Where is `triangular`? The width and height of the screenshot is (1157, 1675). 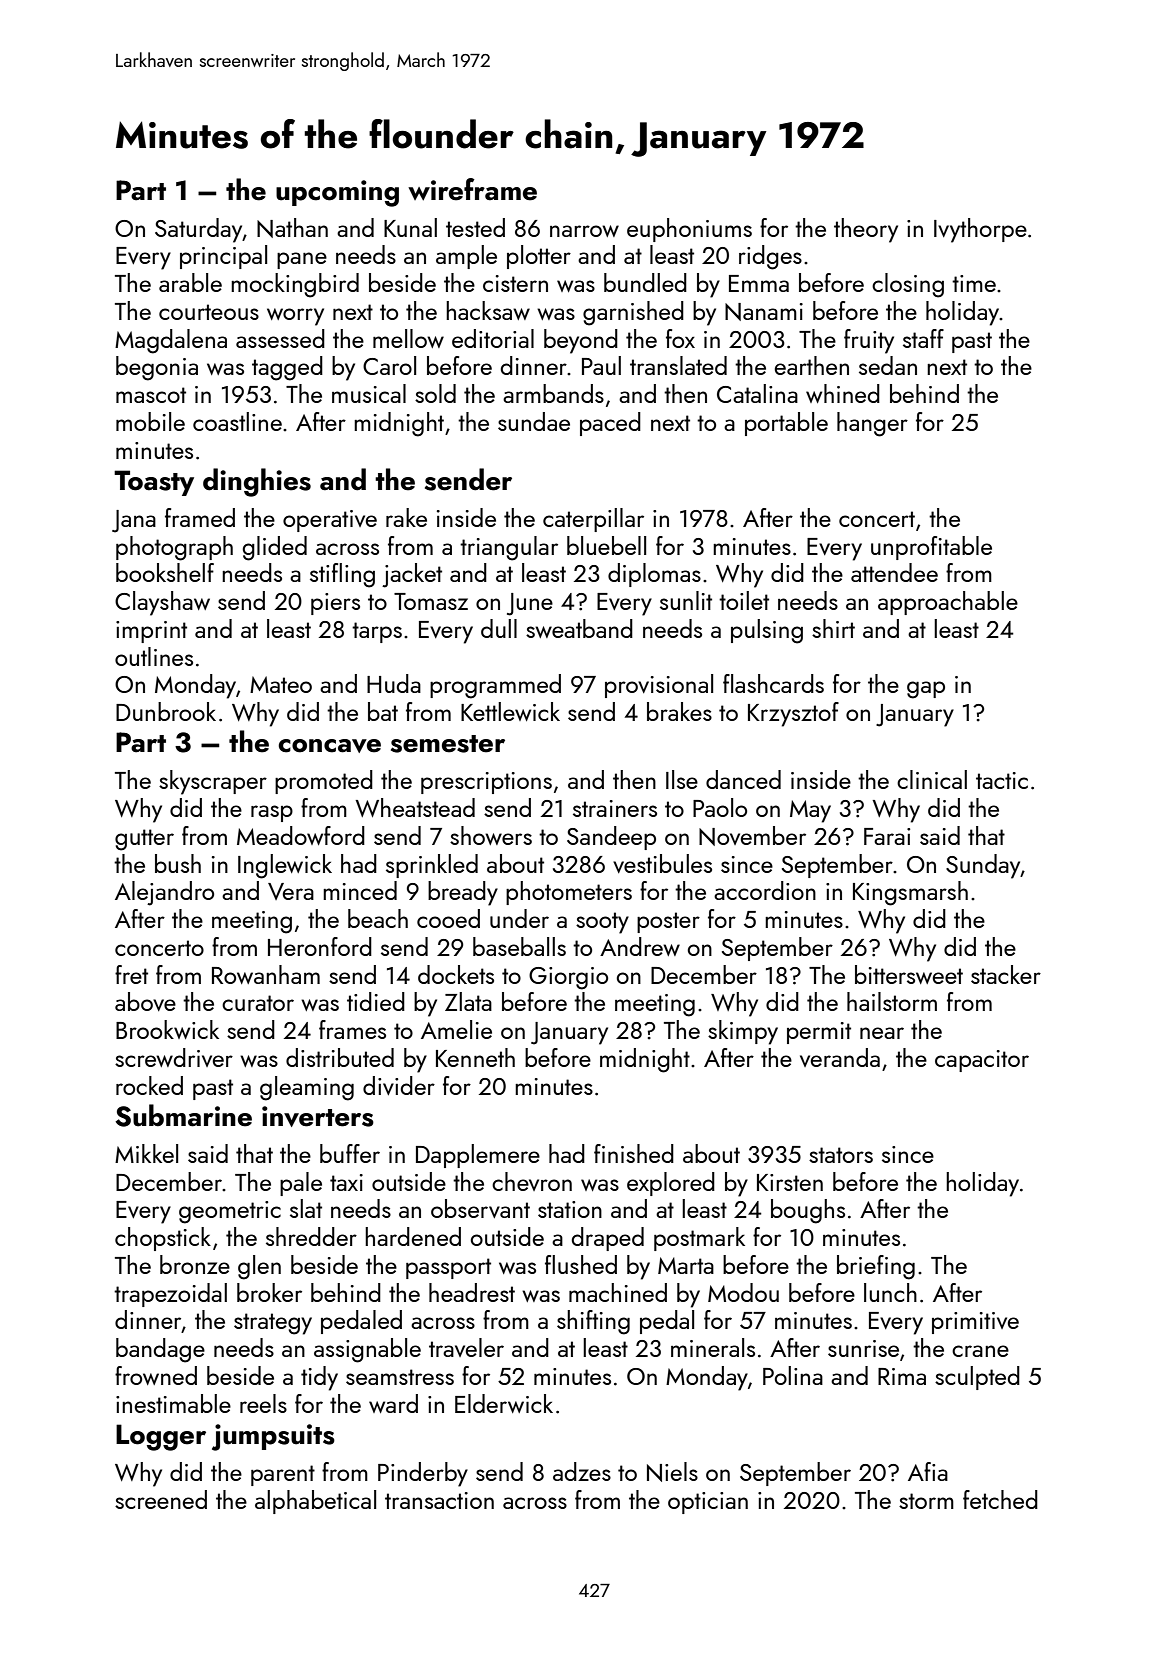 triangular is located at coordinates (509, 548).
